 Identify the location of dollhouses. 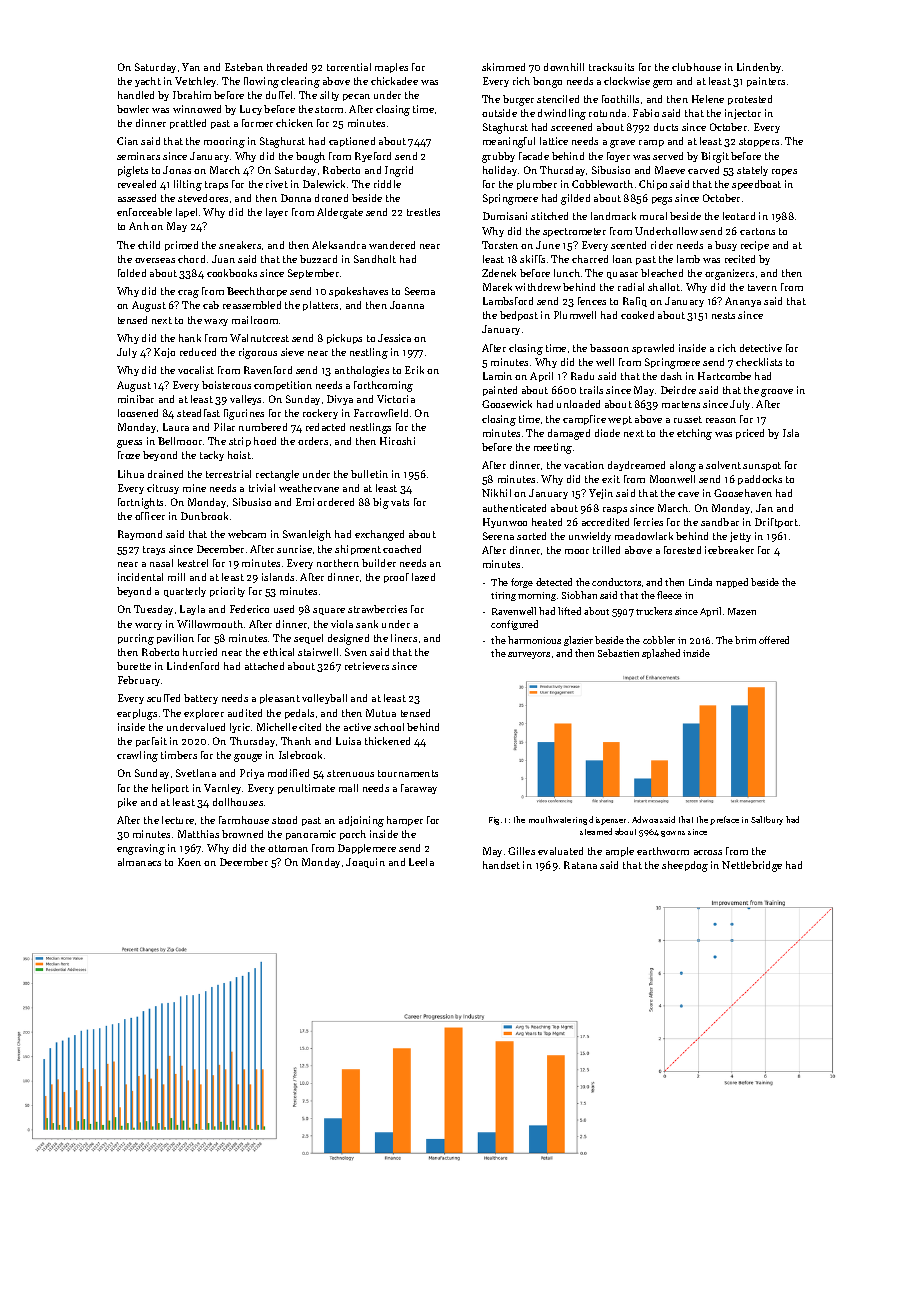
(238, 802).
